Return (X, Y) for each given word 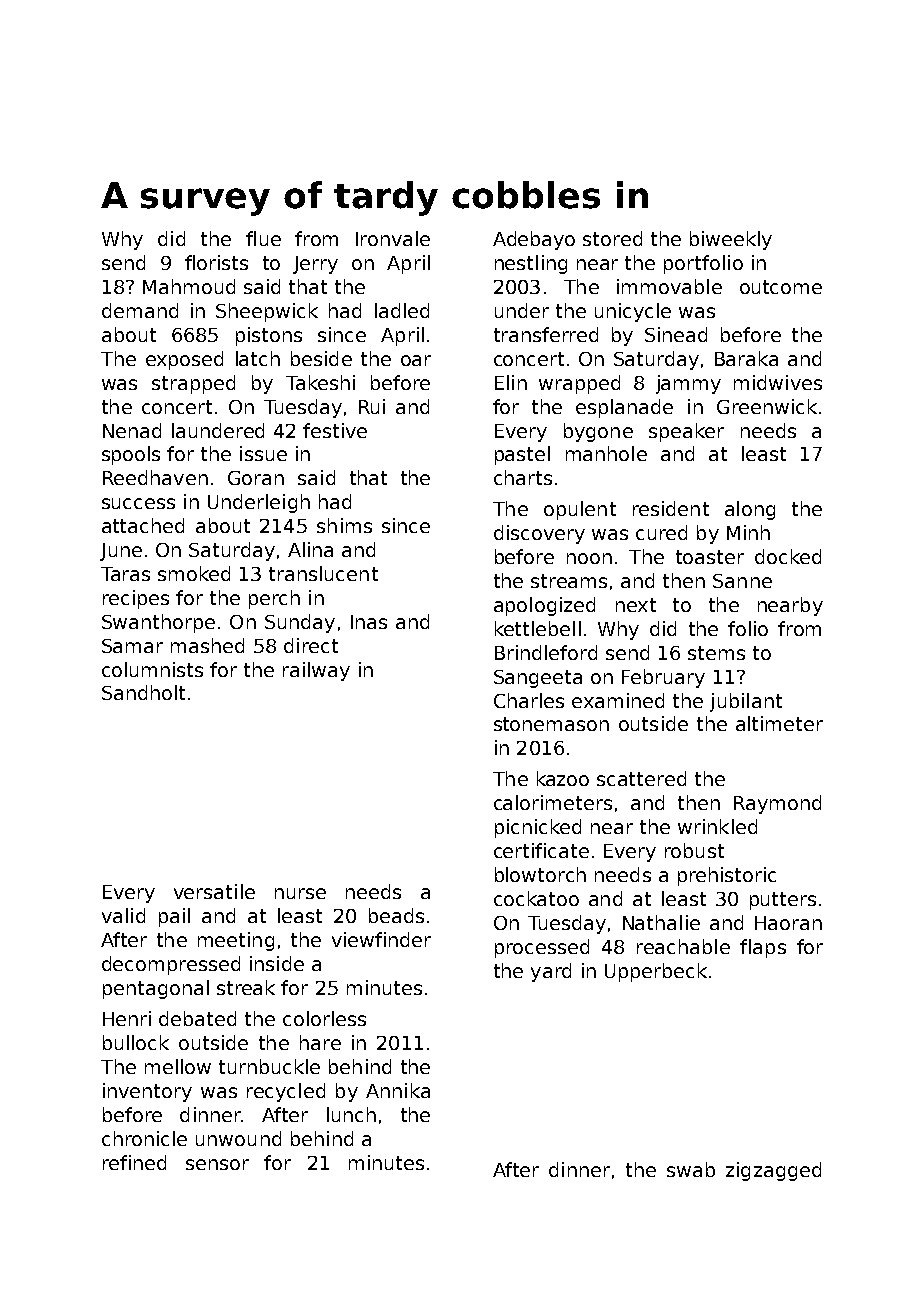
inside (277, 963)
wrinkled (717, 826)
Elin (511, 382)
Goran (256, 478)
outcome (781, 287)
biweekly (731, 240)
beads (396, 915)
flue (263, 238)
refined (134, 1162)
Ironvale (393, 238)
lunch (351, 1114)
